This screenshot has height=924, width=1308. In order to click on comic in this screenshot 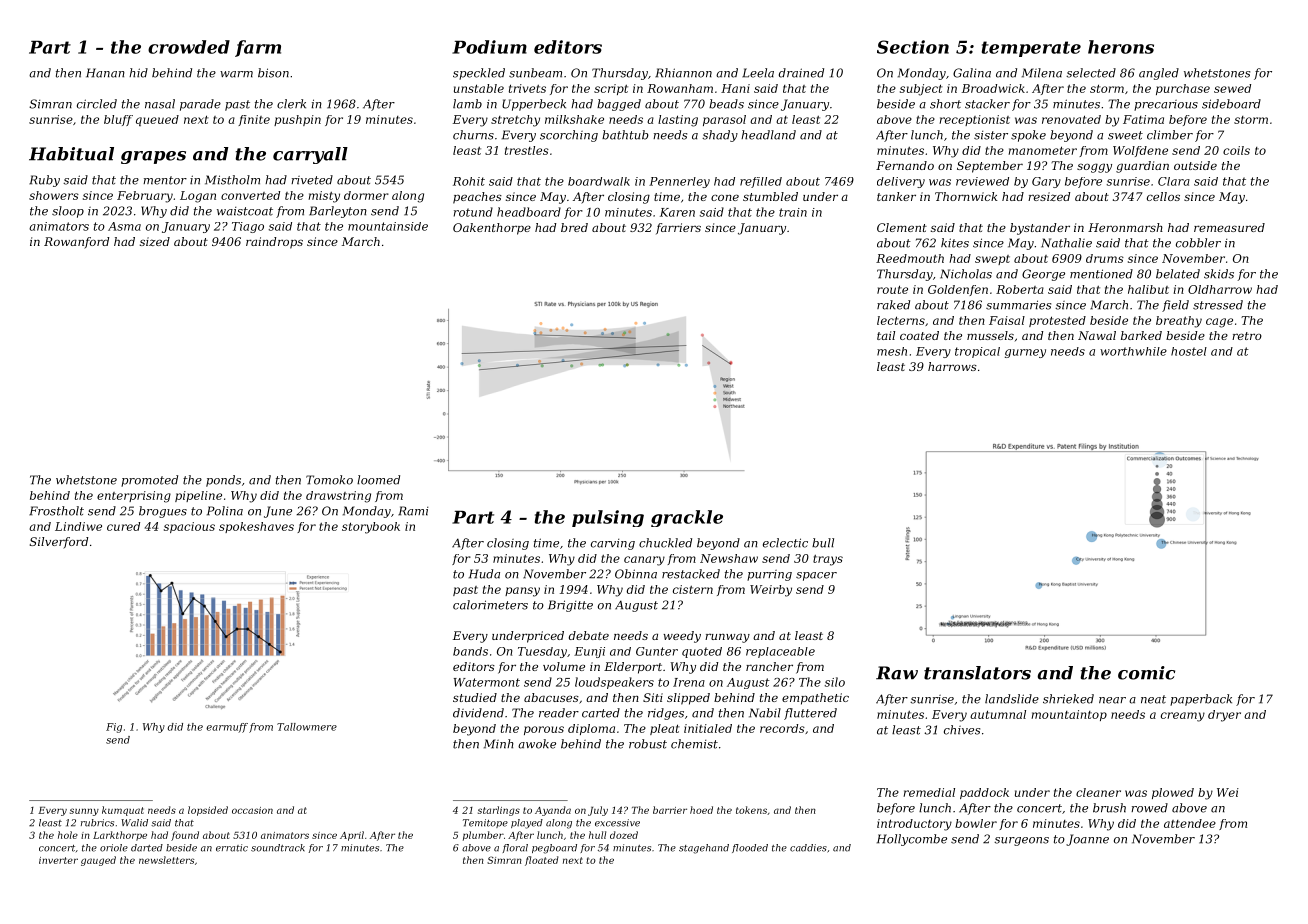, I will do `click(1146, 673)`.
